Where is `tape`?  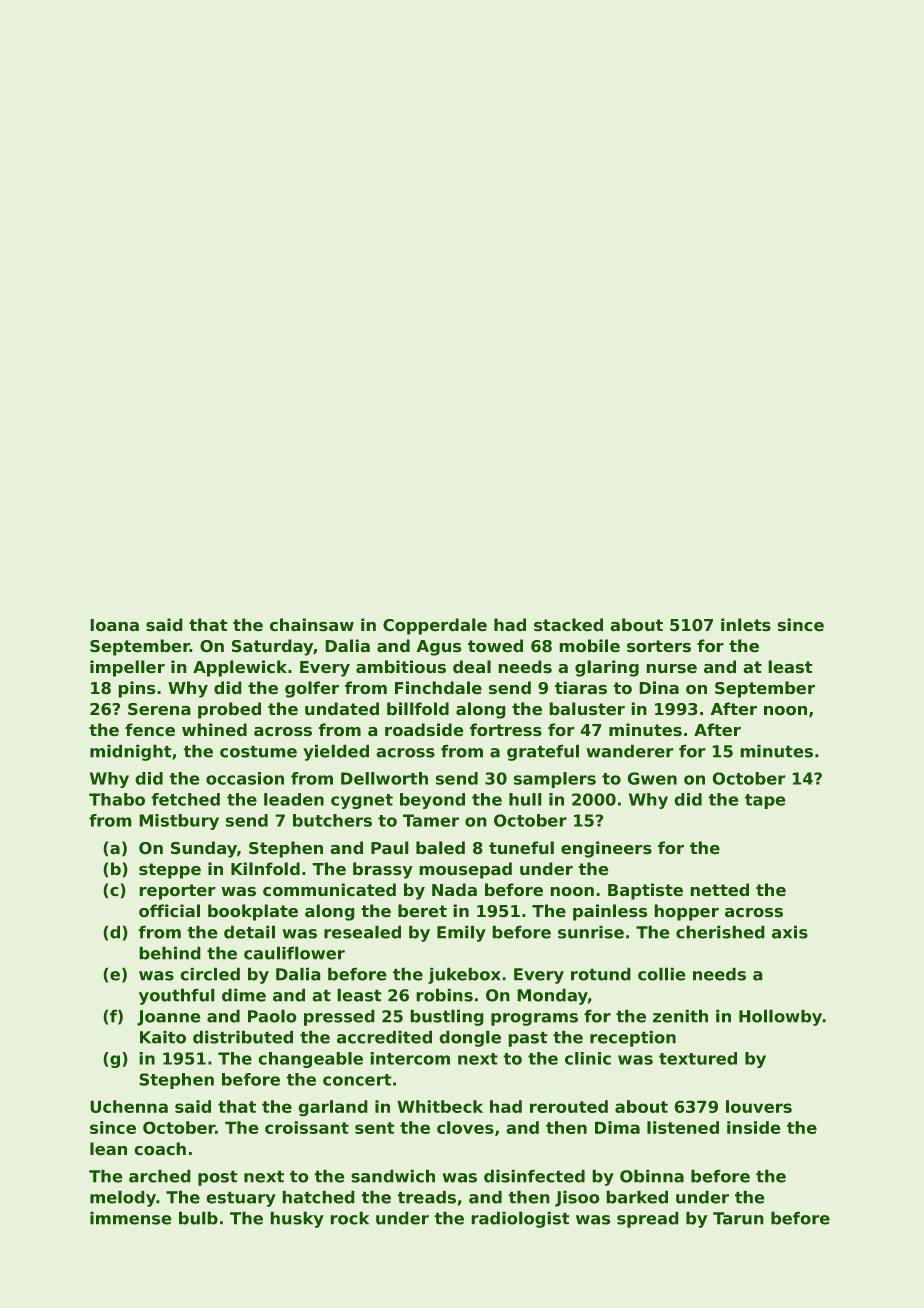 tape is located at coordinates (765, 801).
